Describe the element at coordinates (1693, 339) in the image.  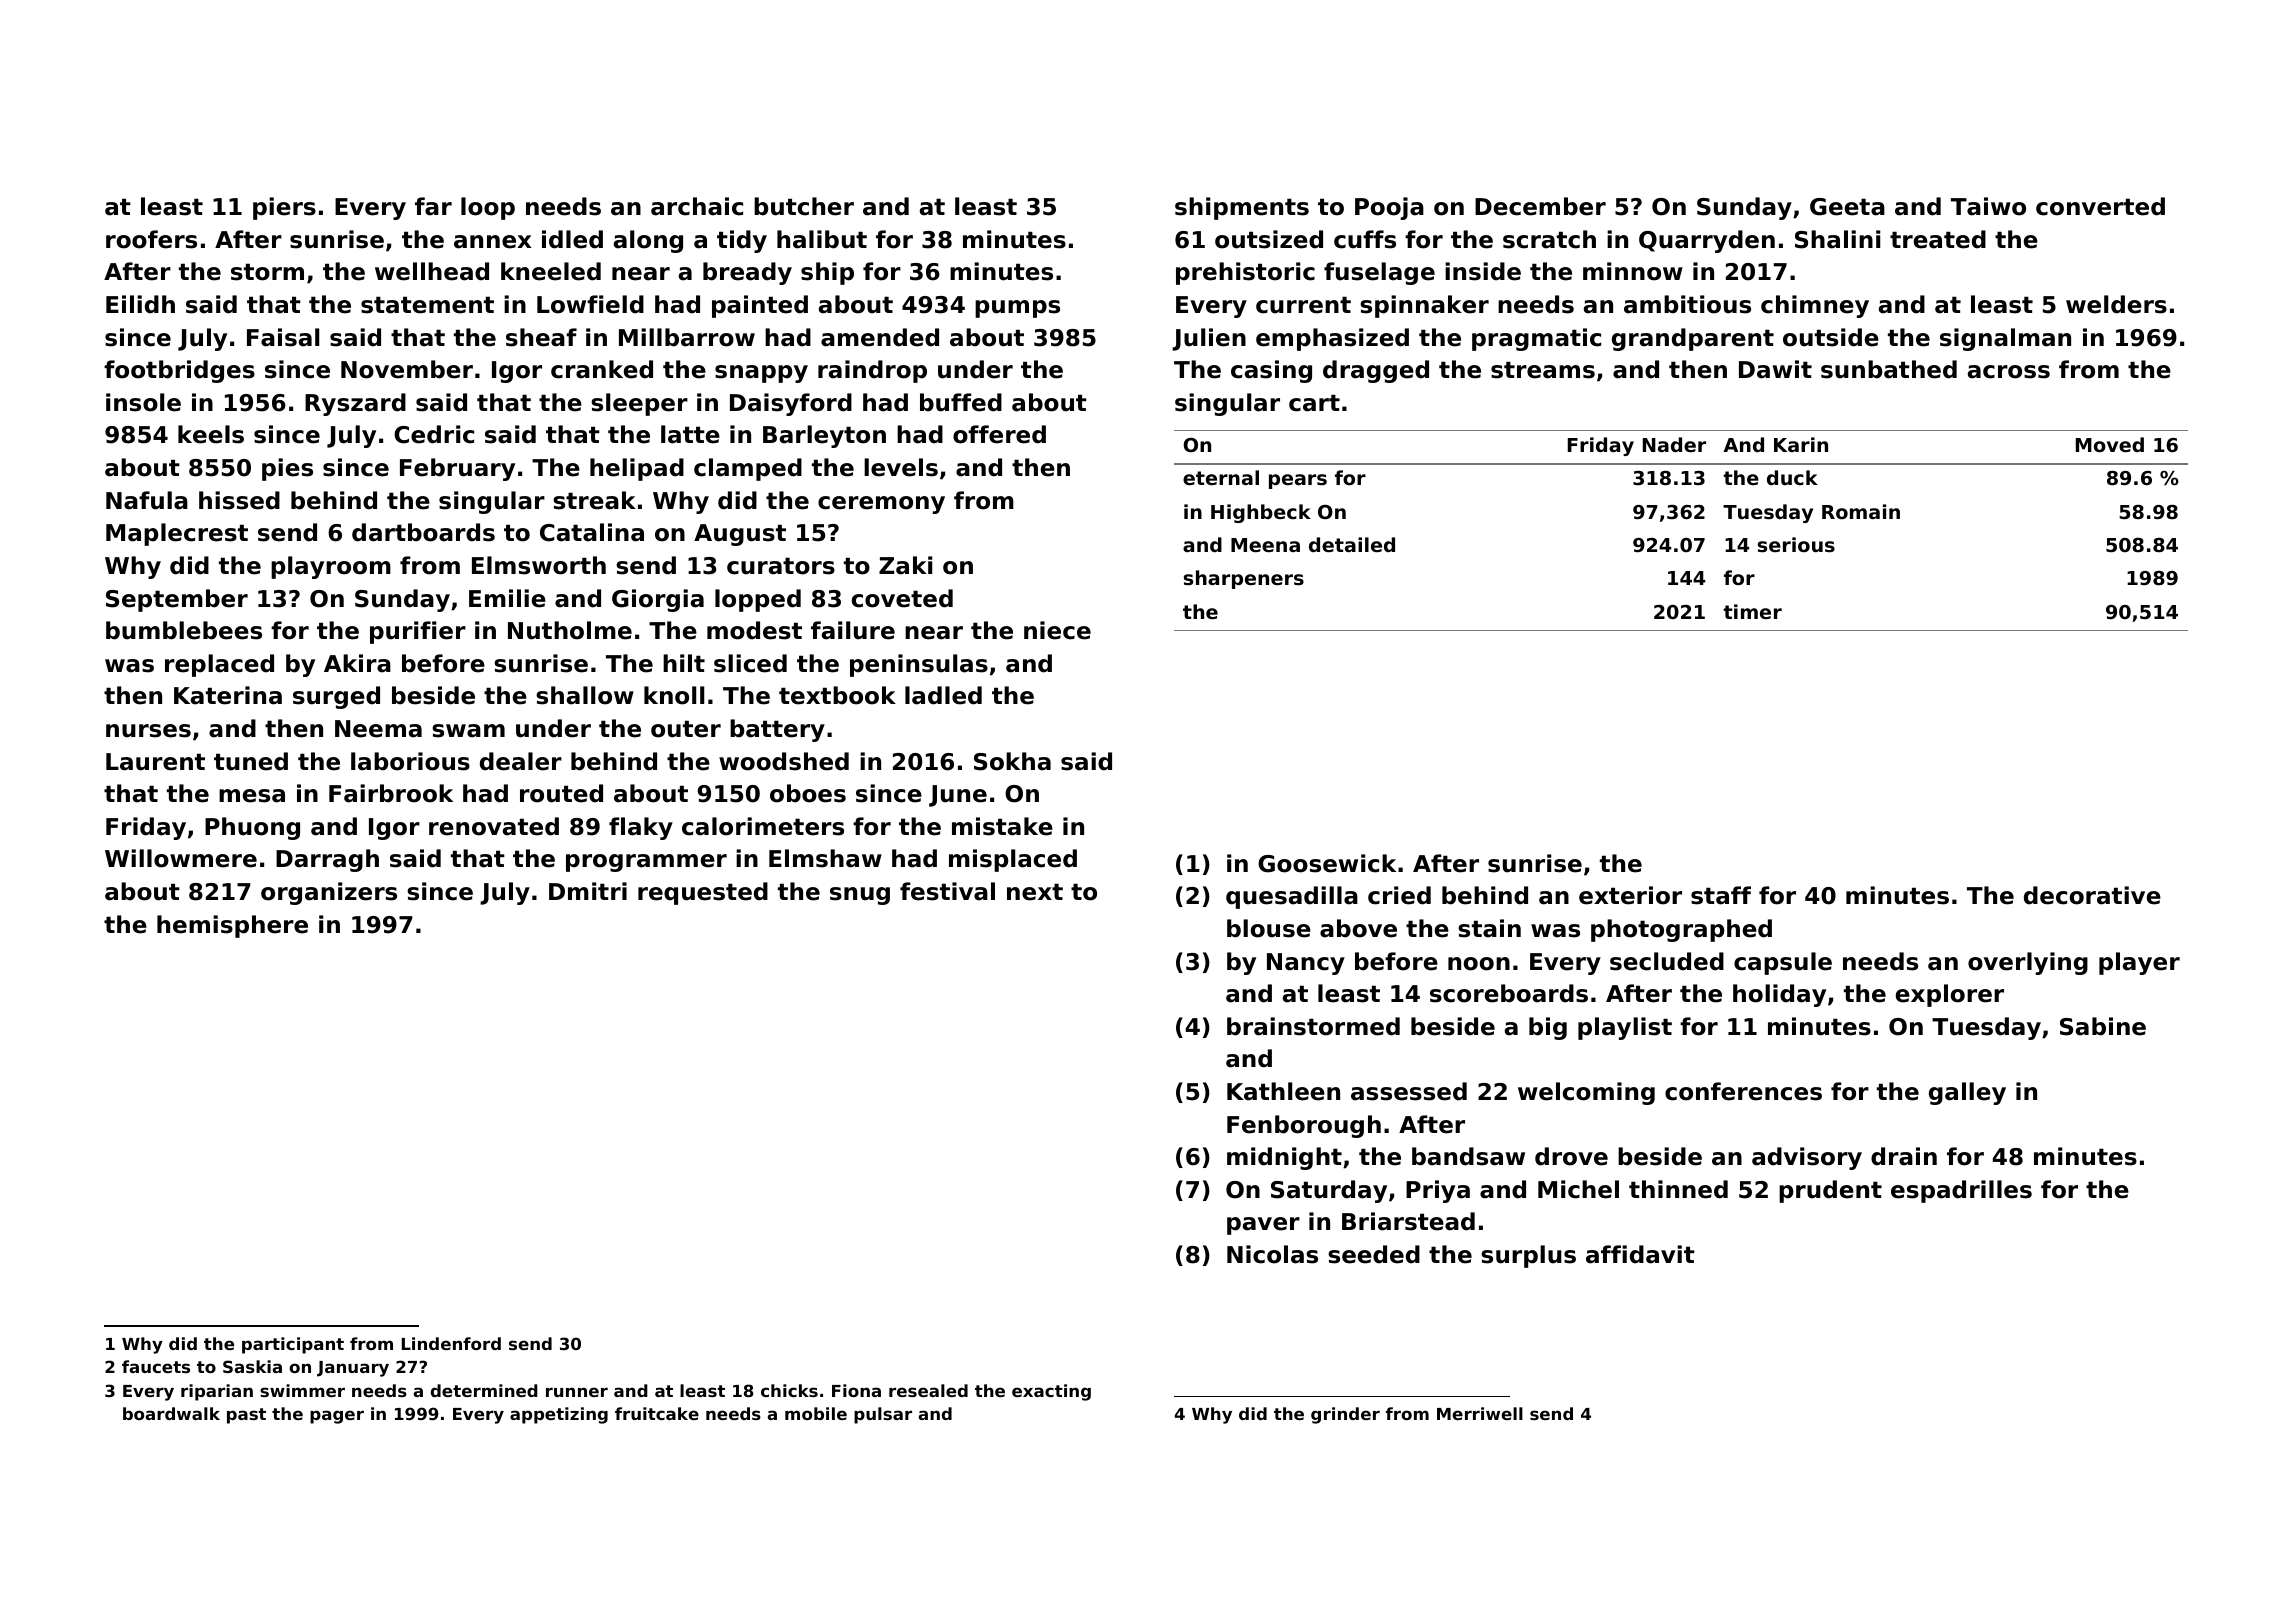
I see `grandparent` at that location.
